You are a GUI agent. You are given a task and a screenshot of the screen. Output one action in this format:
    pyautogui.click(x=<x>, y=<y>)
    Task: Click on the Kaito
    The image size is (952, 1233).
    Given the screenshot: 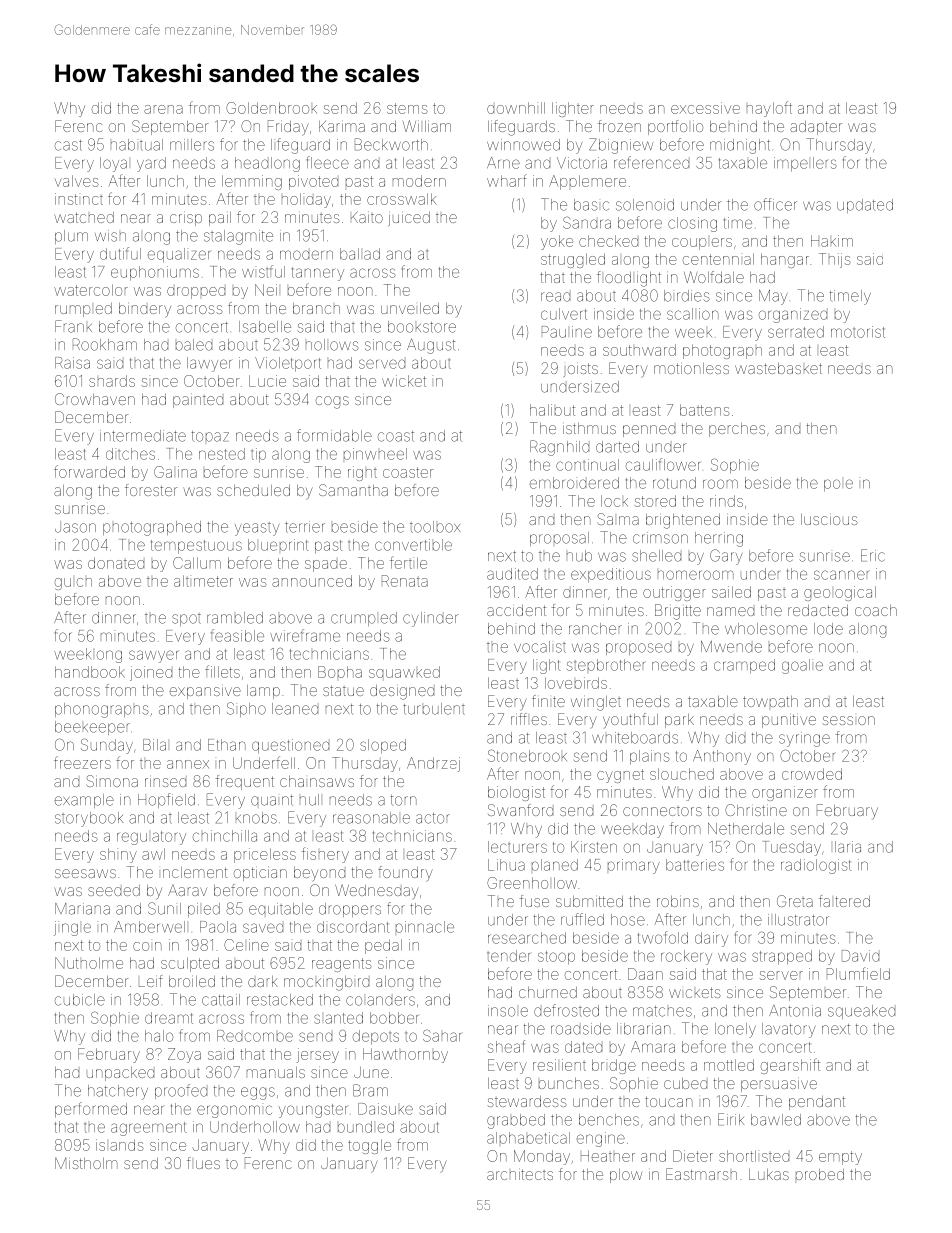 What is the action you would take?
    pyautogui.click(x=367, y=217)
